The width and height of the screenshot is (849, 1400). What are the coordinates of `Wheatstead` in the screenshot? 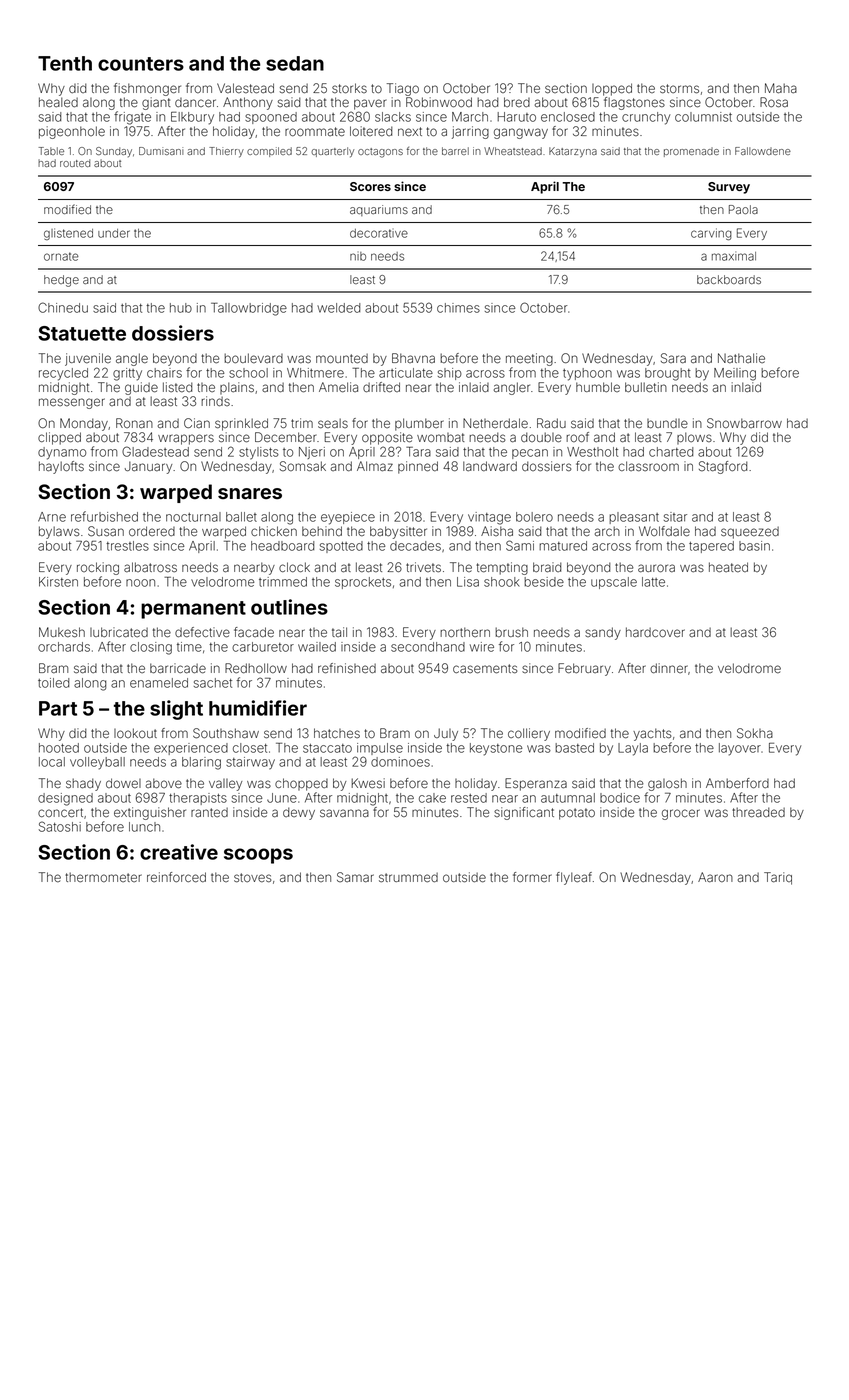 It's located at (513, 151).
